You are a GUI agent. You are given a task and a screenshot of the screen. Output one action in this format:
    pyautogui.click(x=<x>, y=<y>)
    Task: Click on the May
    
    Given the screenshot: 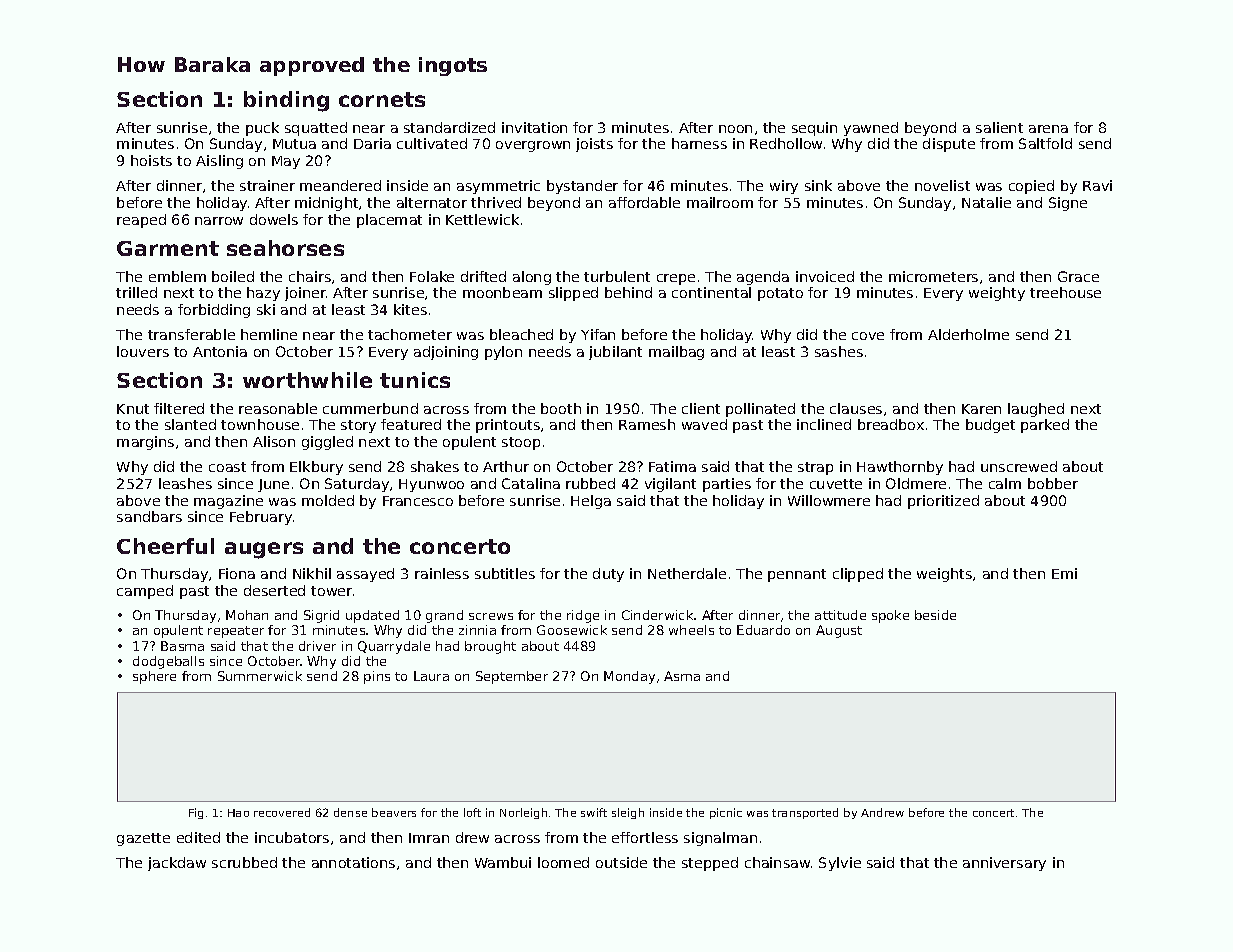 What is the action you would take?
    pyautogui.click(x=286, y=162)
